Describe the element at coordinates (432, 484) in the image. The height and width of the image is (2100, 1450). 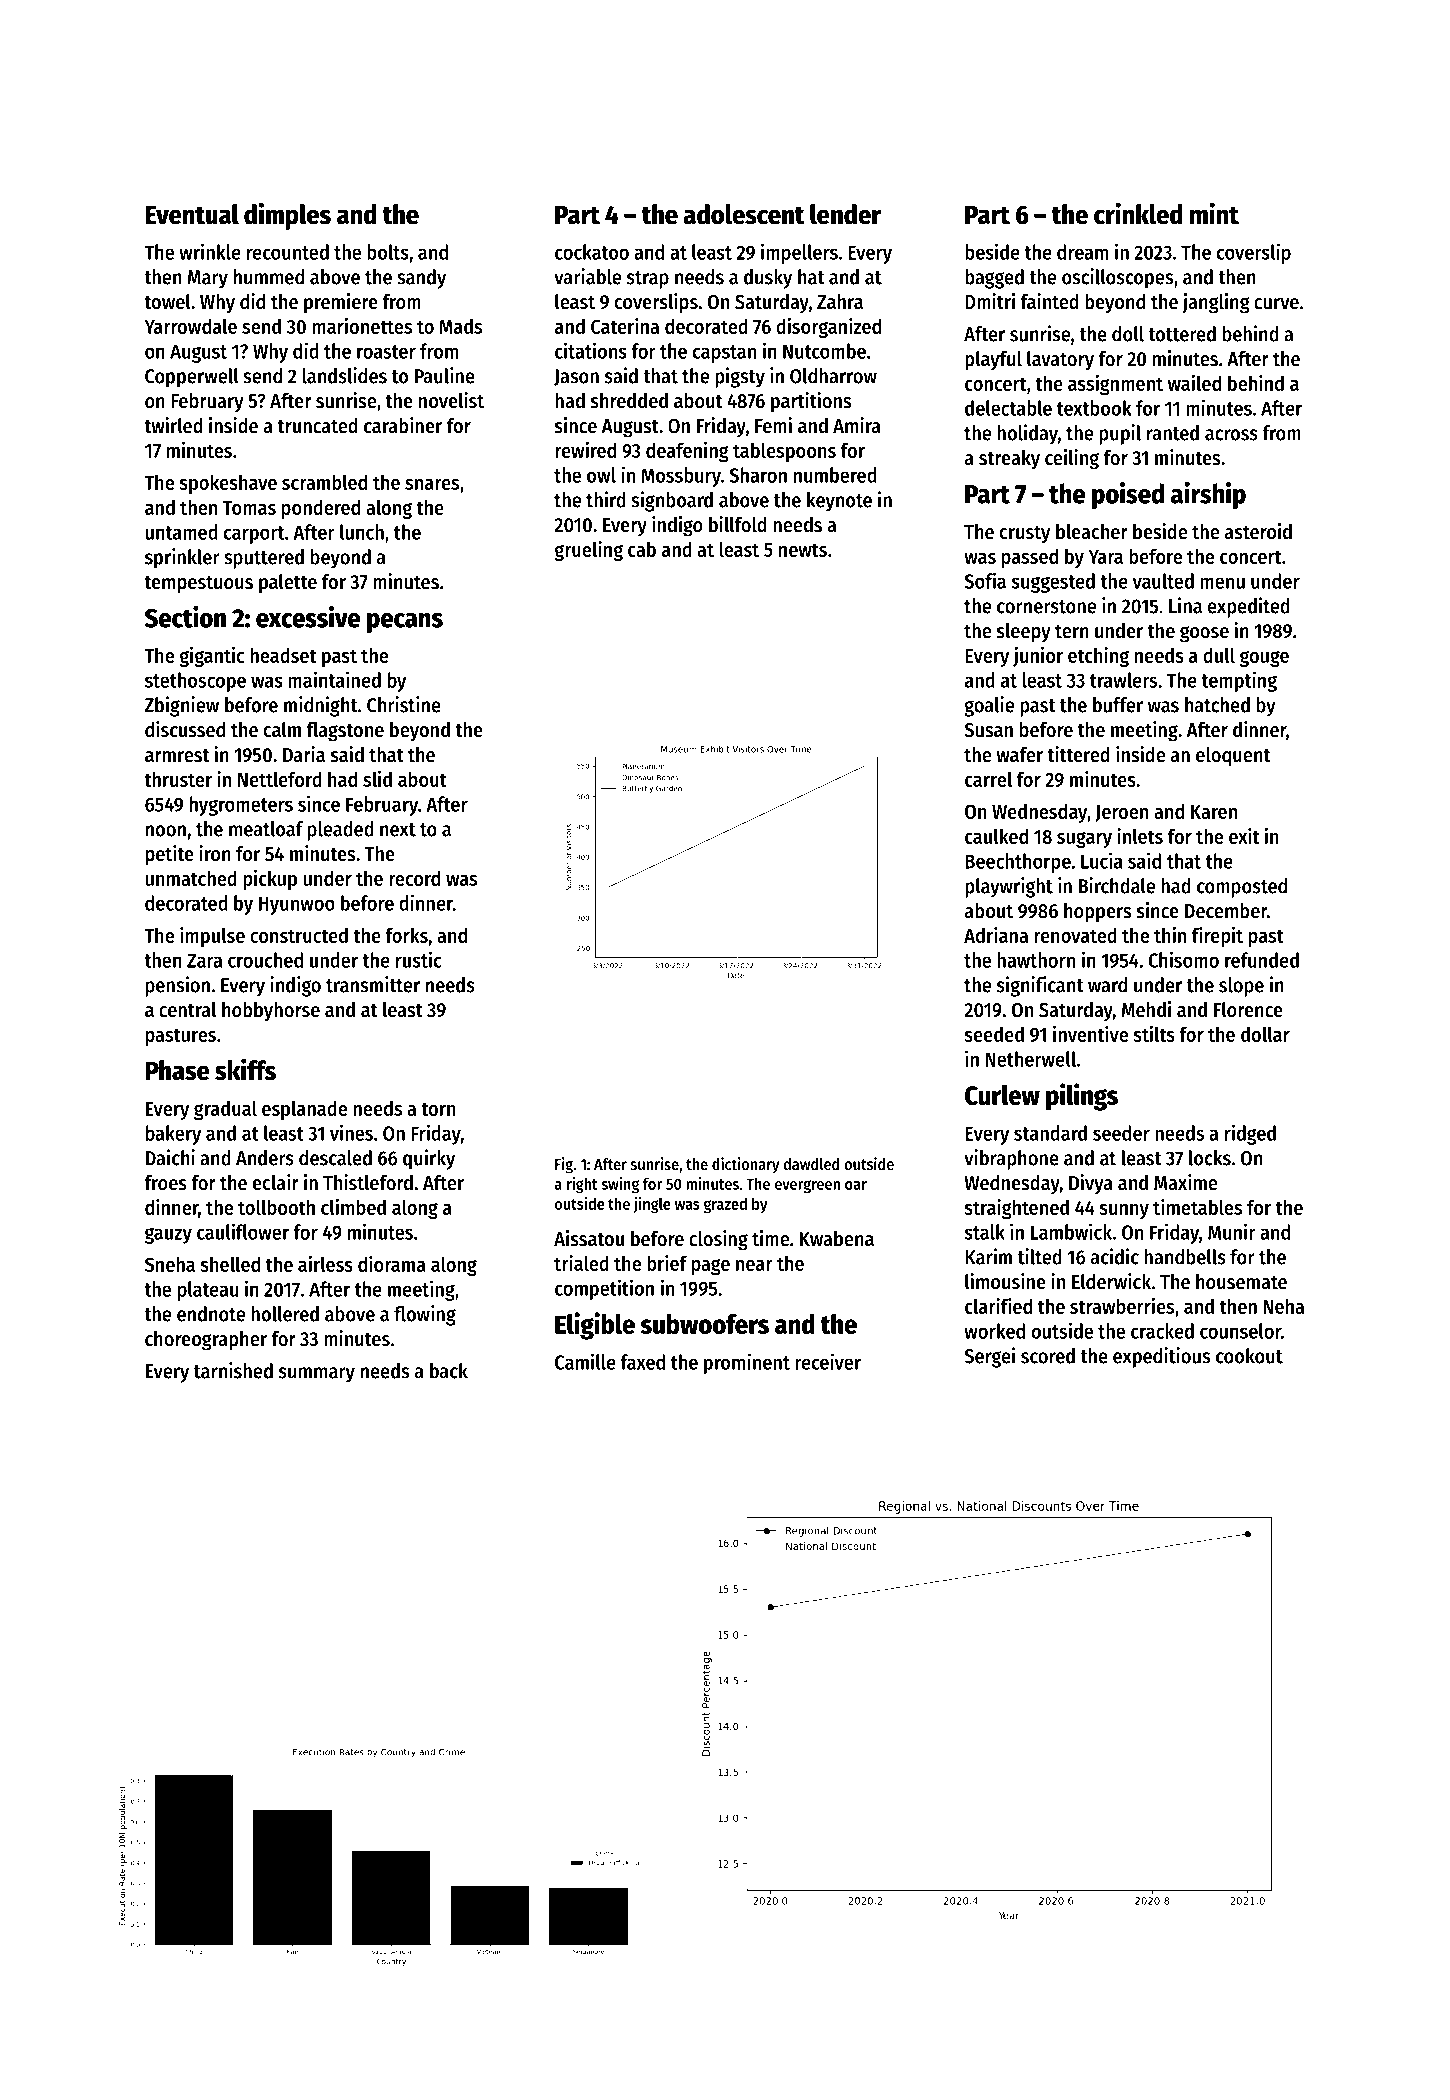
I see `snares` at that location.
